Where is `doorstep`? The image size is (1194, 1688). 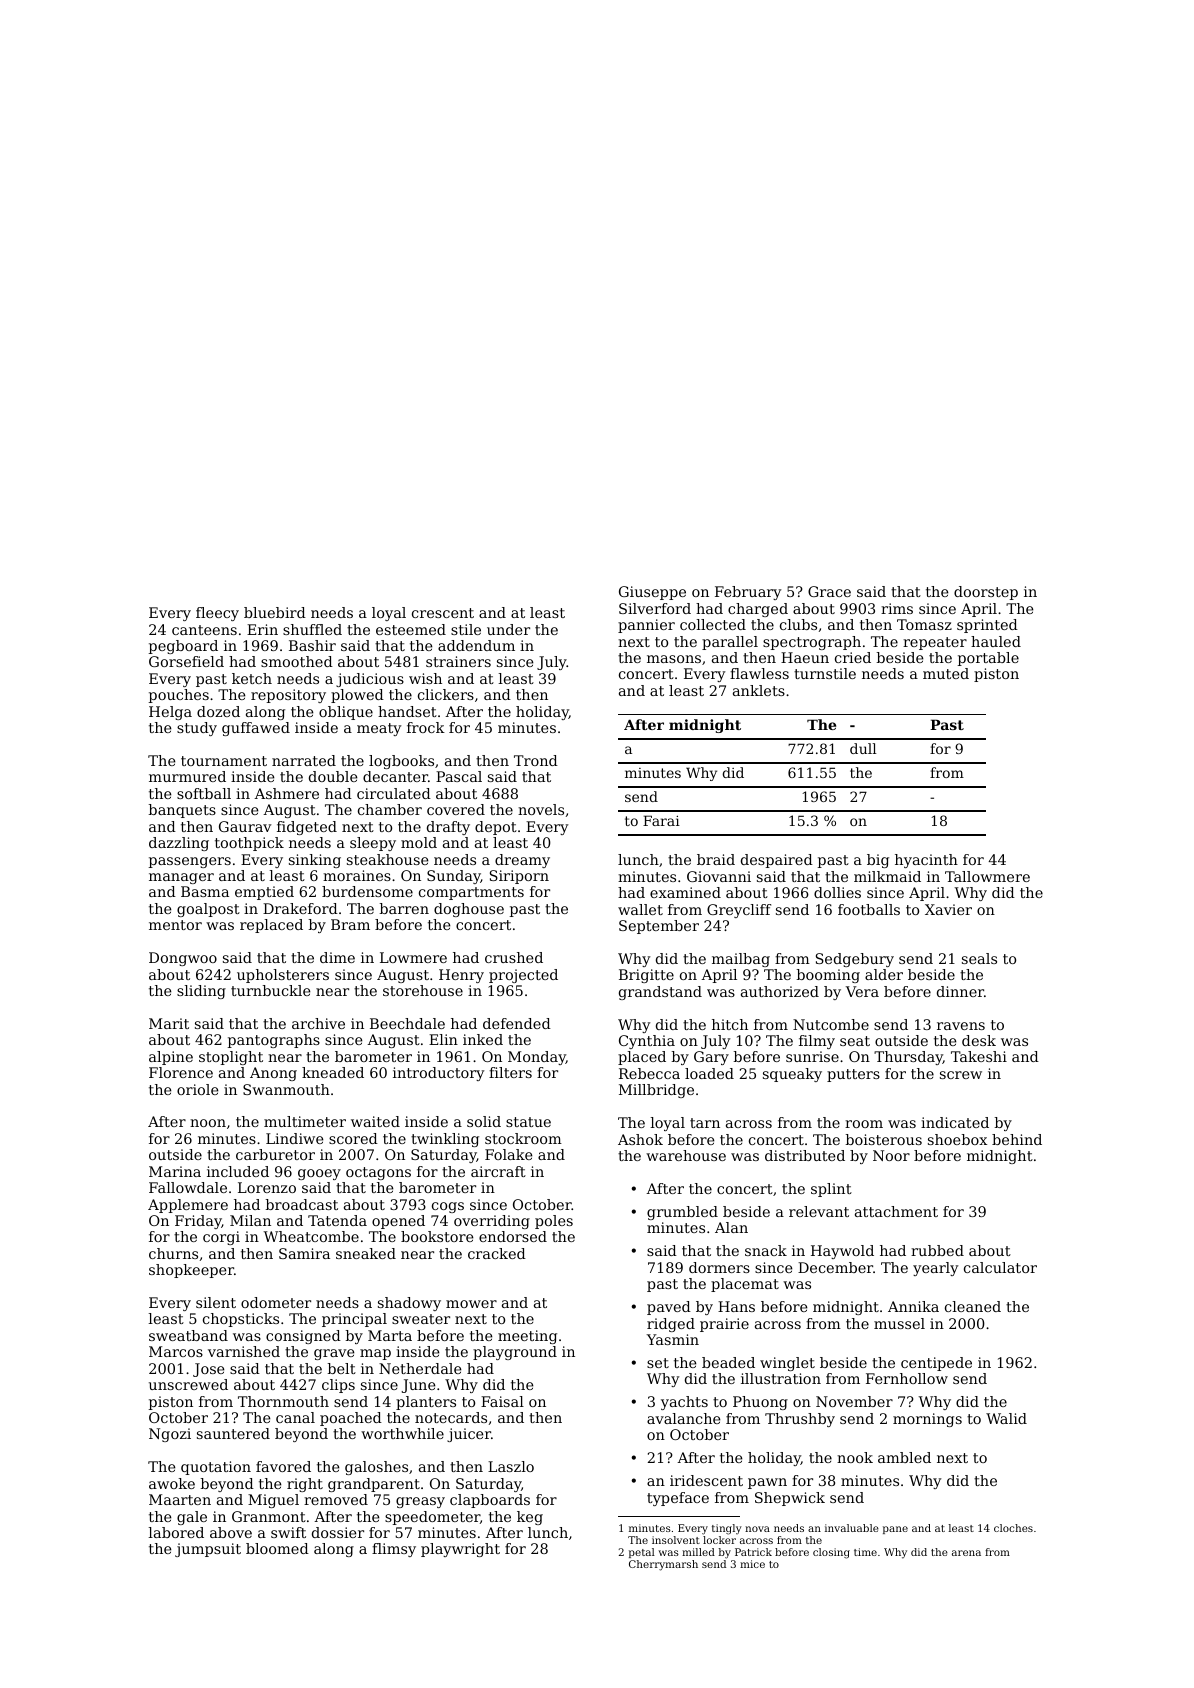 doorstep is located at coordinates (986, 593).
